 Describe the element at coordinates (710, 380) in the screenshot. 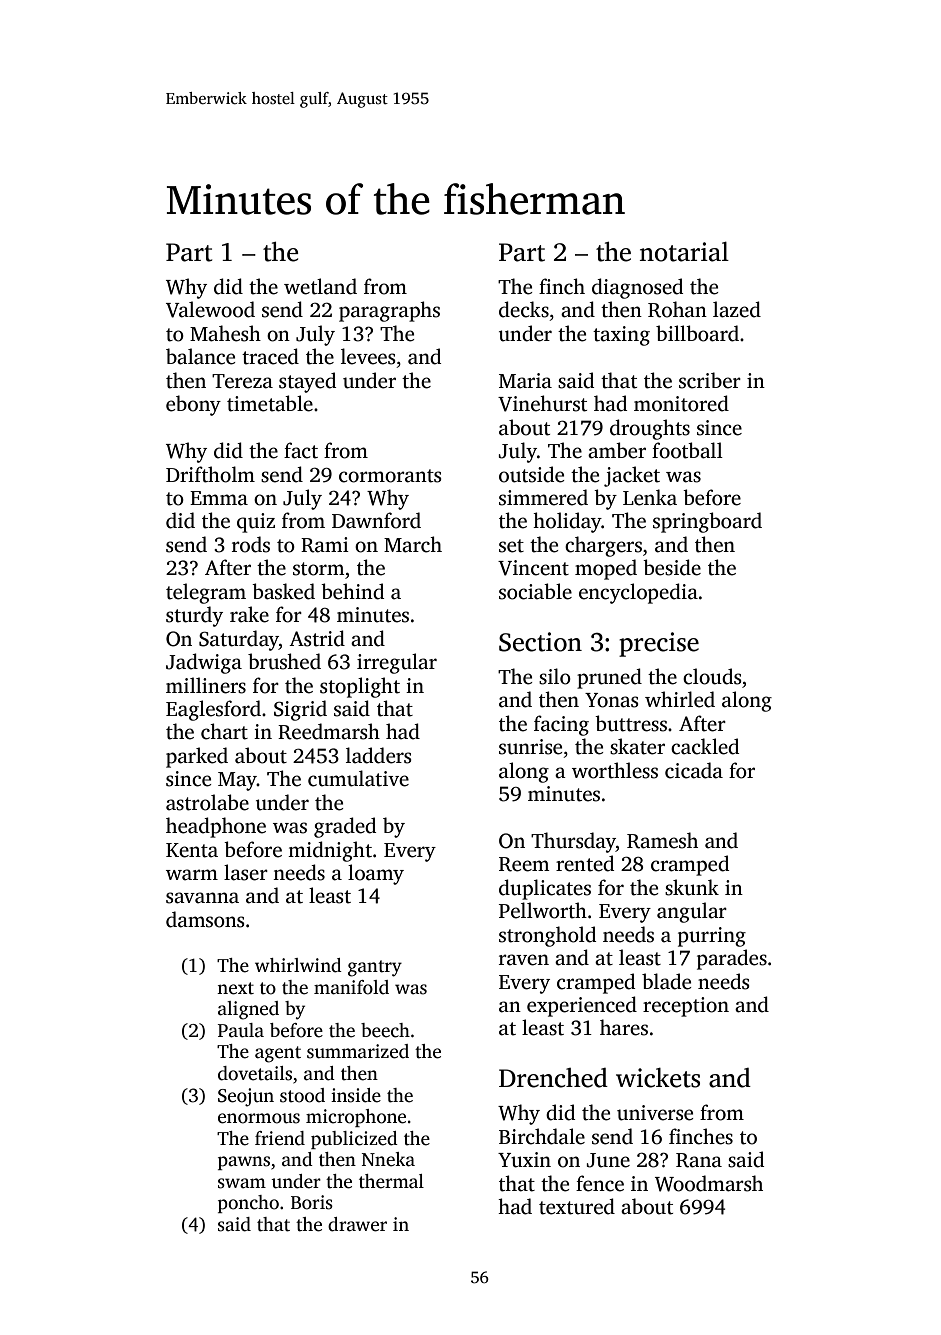

I see `scriber` at that location.
